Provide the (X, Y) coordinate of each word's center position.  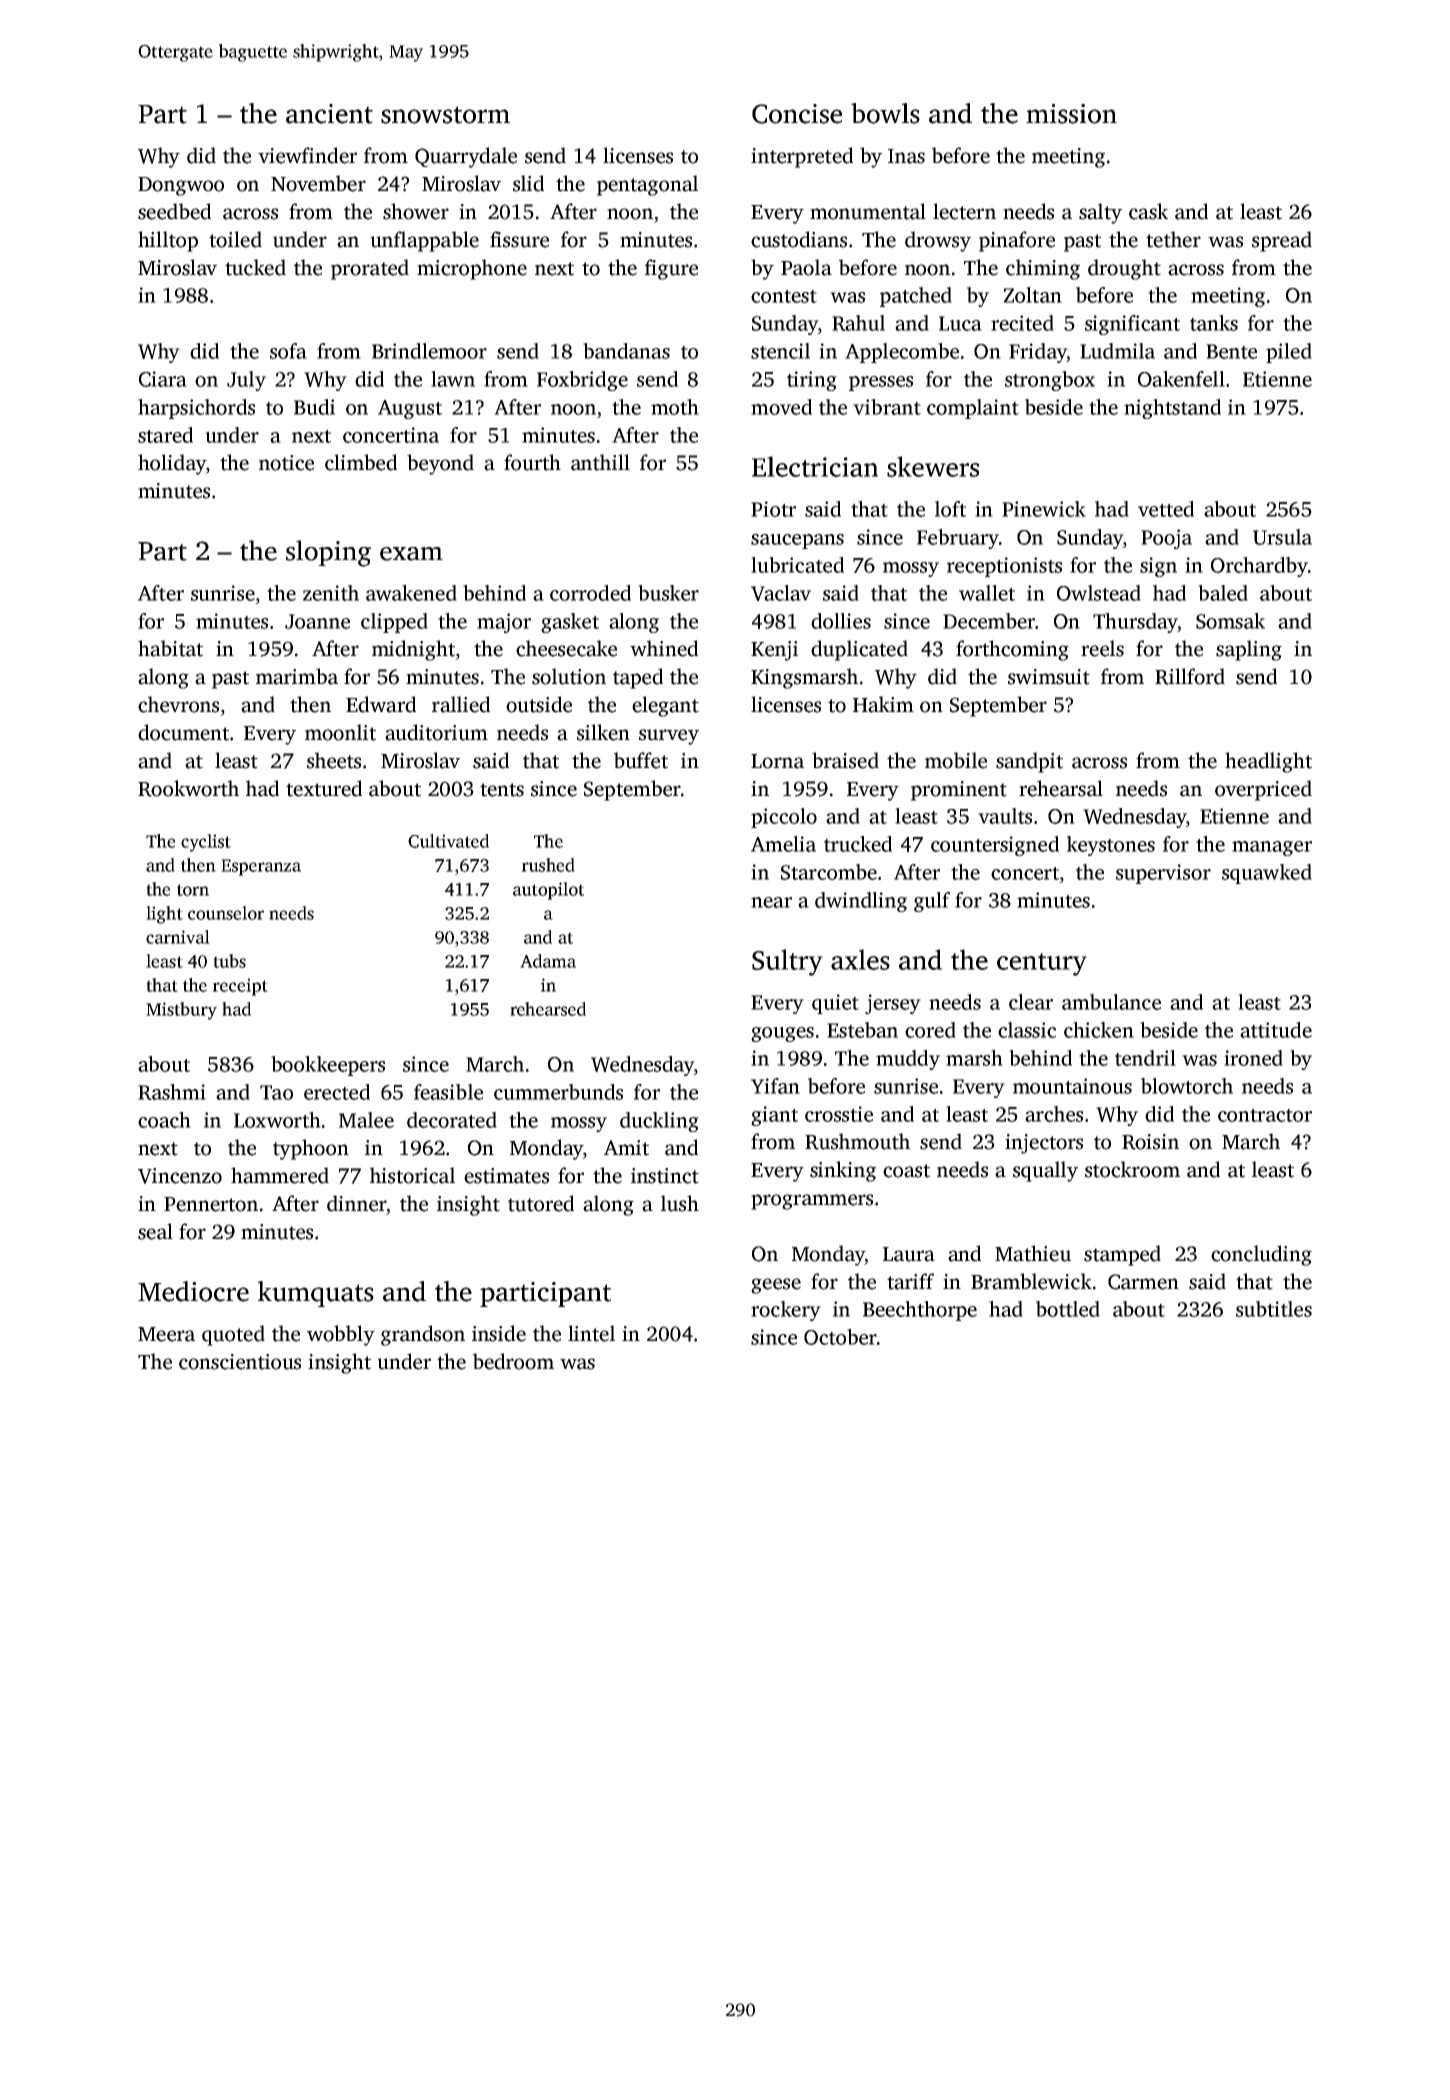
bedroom (513, 1361)
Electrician (815, 466)
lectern (964, 211)
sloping (328, 553)
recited (1022, 323)
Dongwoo (181, 186)
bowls (885, 113)
